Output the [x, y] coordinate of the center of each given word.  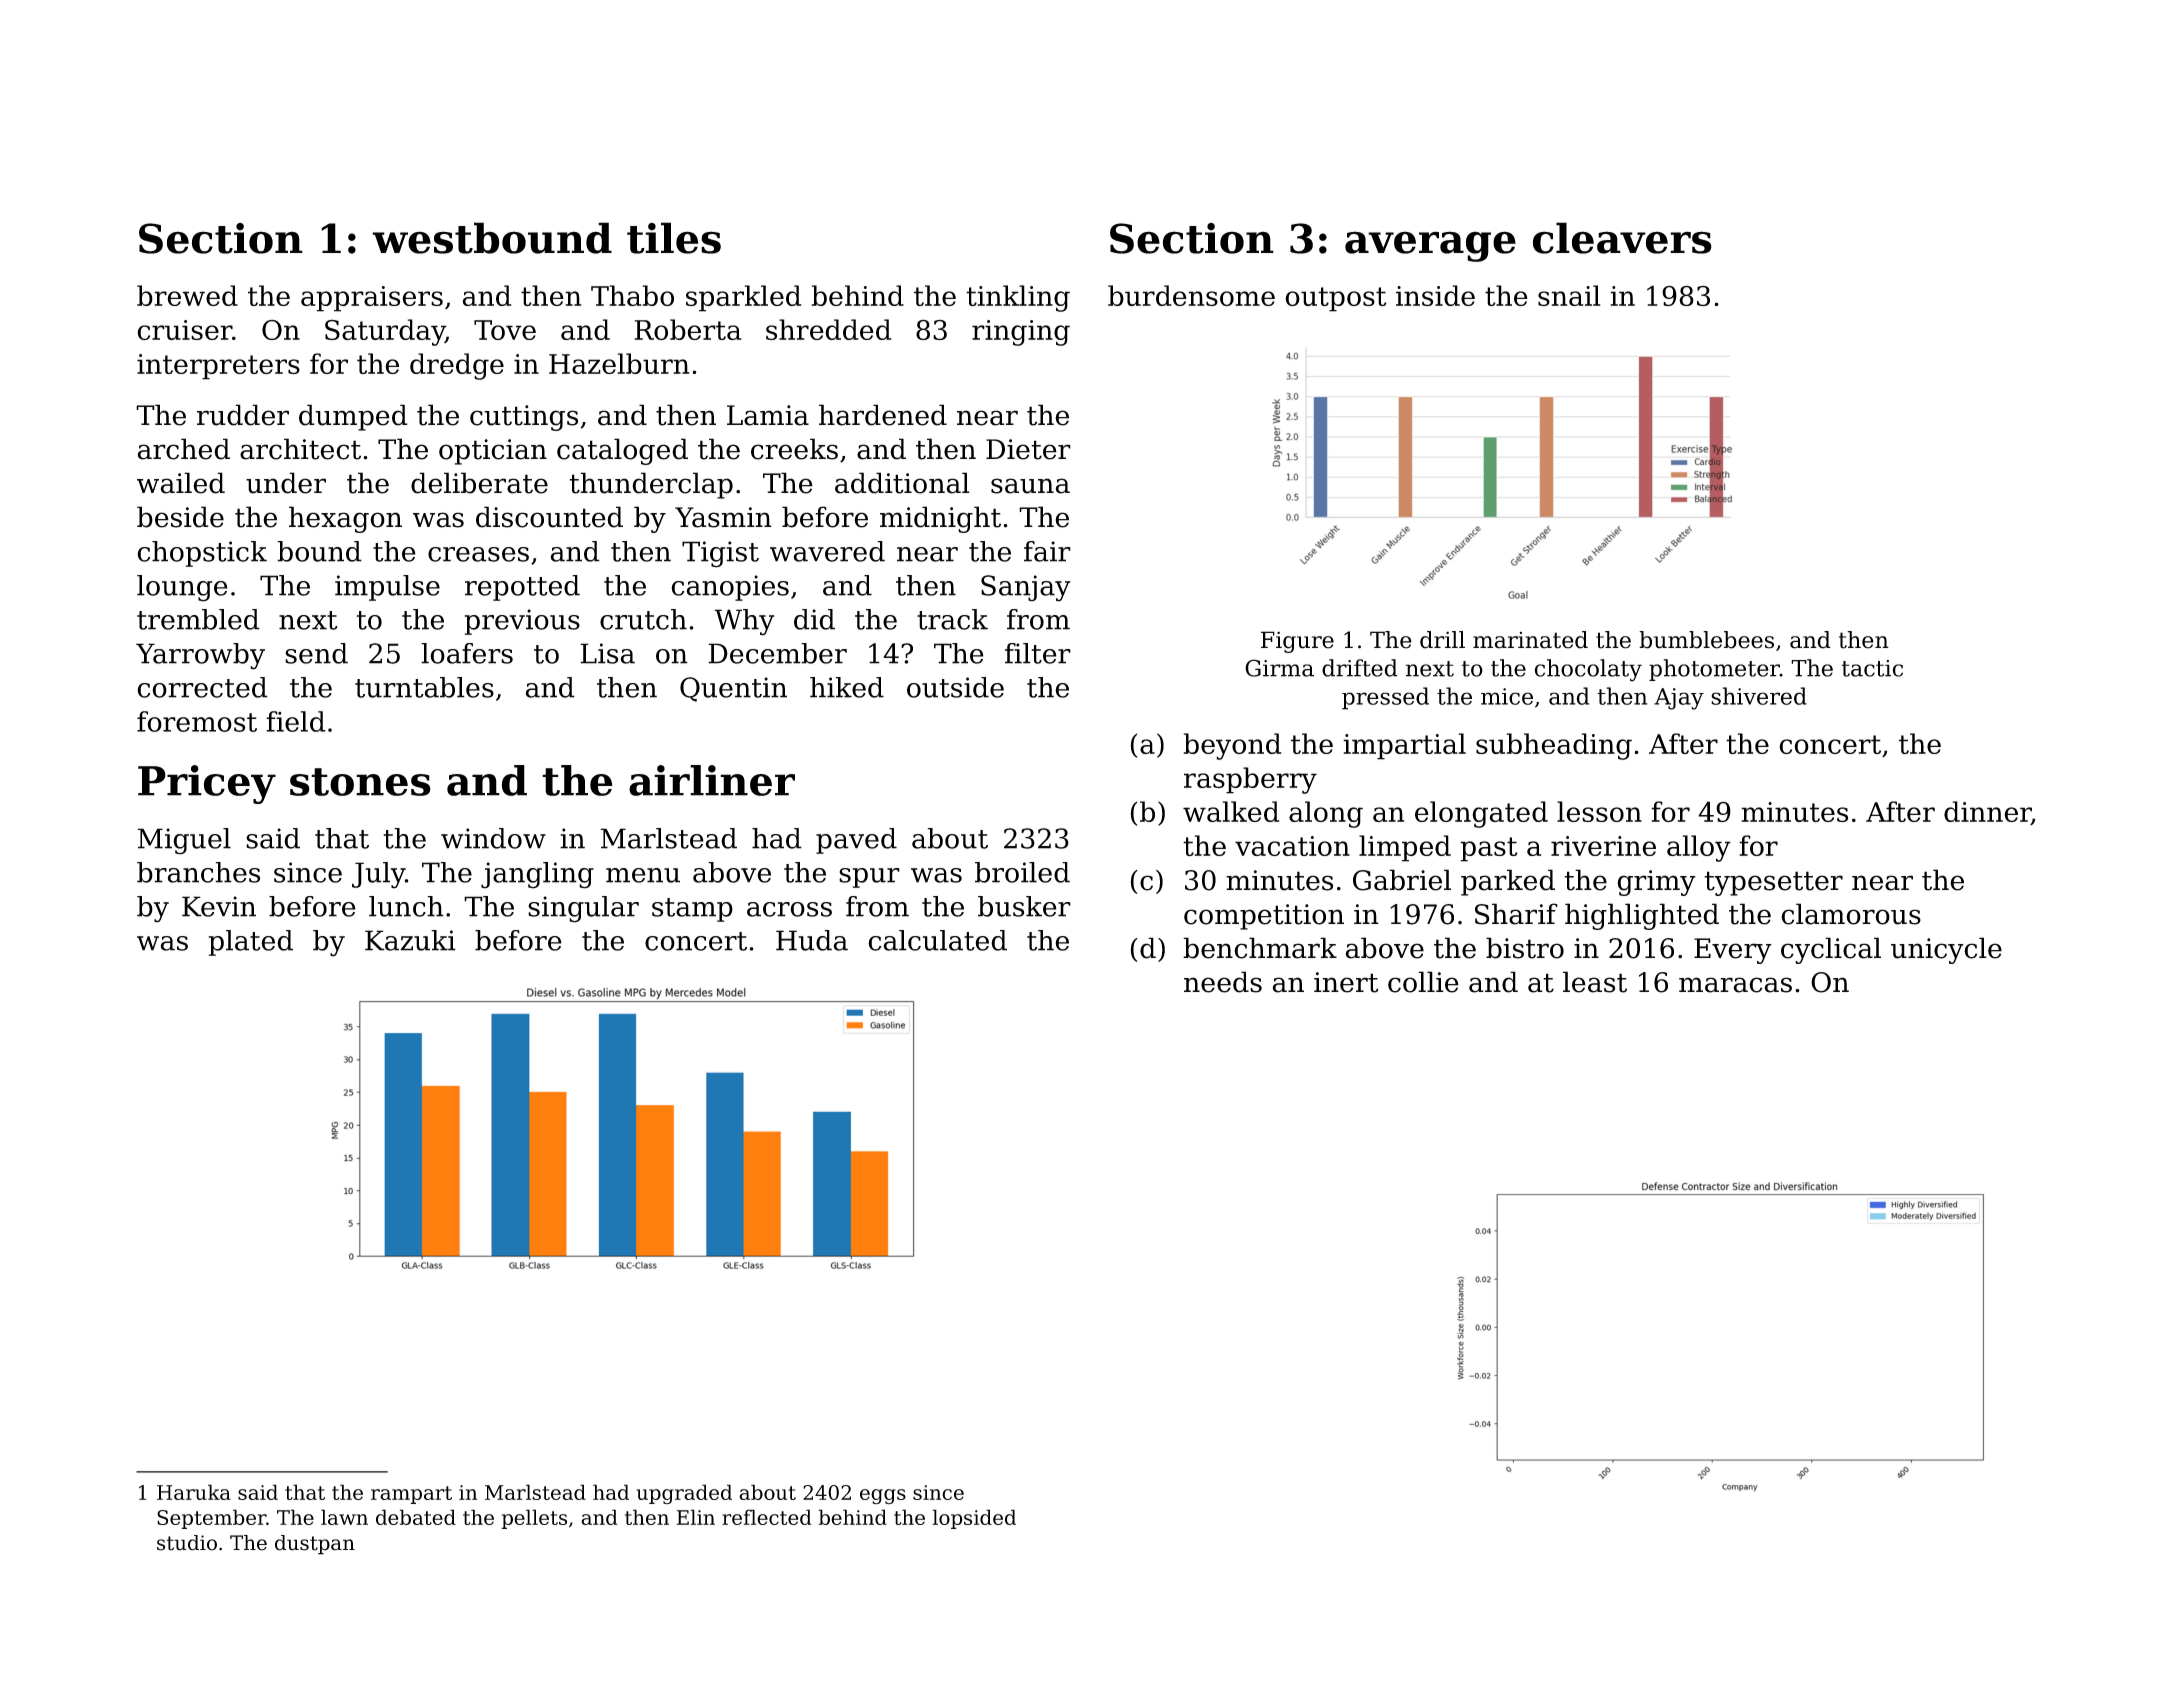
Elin [696, 1517]
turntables [424, 687]
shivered [1759, 696]
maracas [1735, 985]
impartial [1404, 746]
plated [251, 943]
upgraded [684, 1494]
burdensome [1191, 295]
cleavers [1622, 238]
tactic [1872, 668]
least [1595, 982]
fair [1047, 551]
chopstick [202, 554]
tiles [674, 238]
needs [1223, 982]
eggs [883, 1497]
